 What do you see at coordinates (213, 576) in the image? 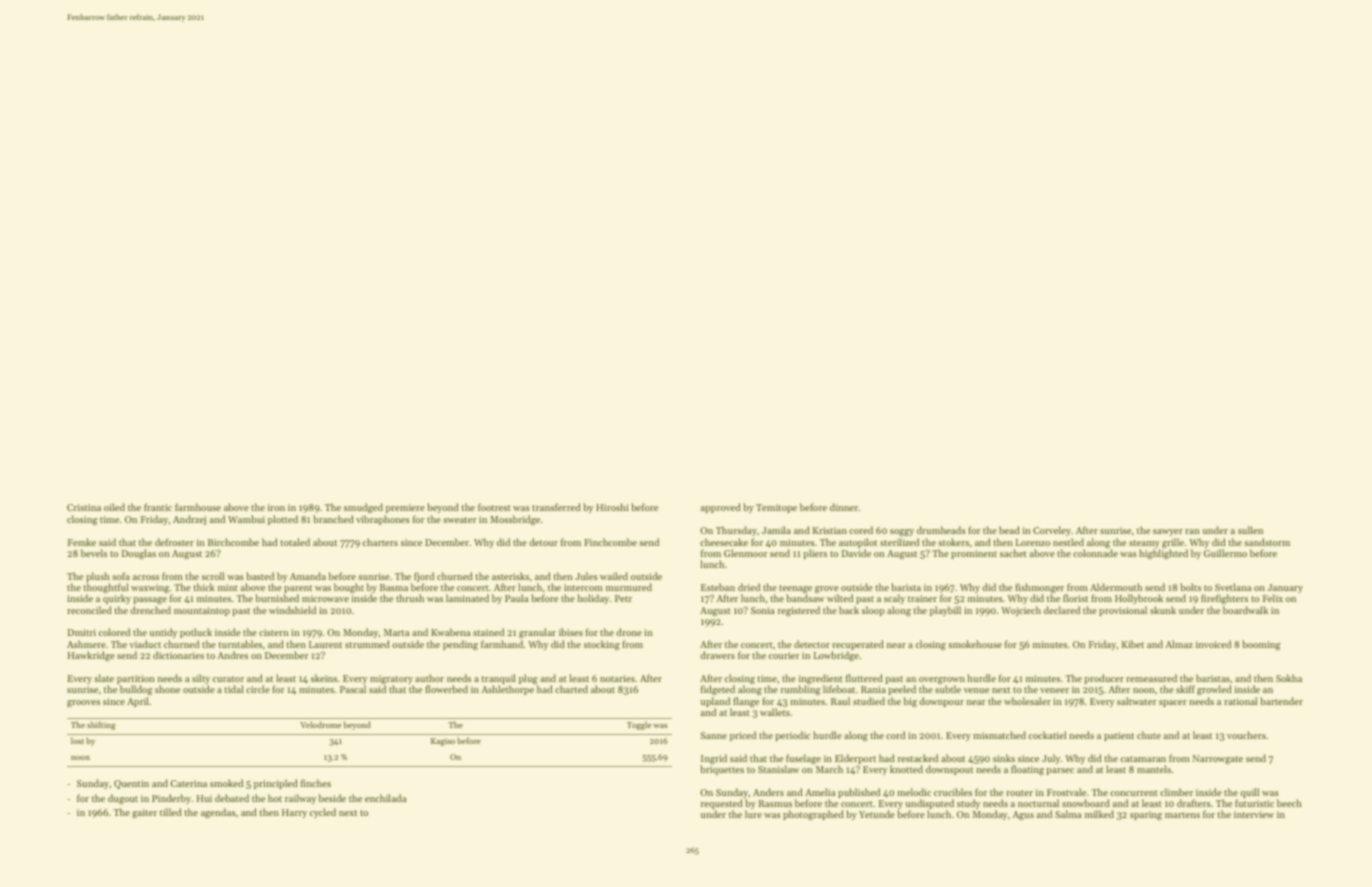
I see `scroll` at bounding box center [213, 576].
